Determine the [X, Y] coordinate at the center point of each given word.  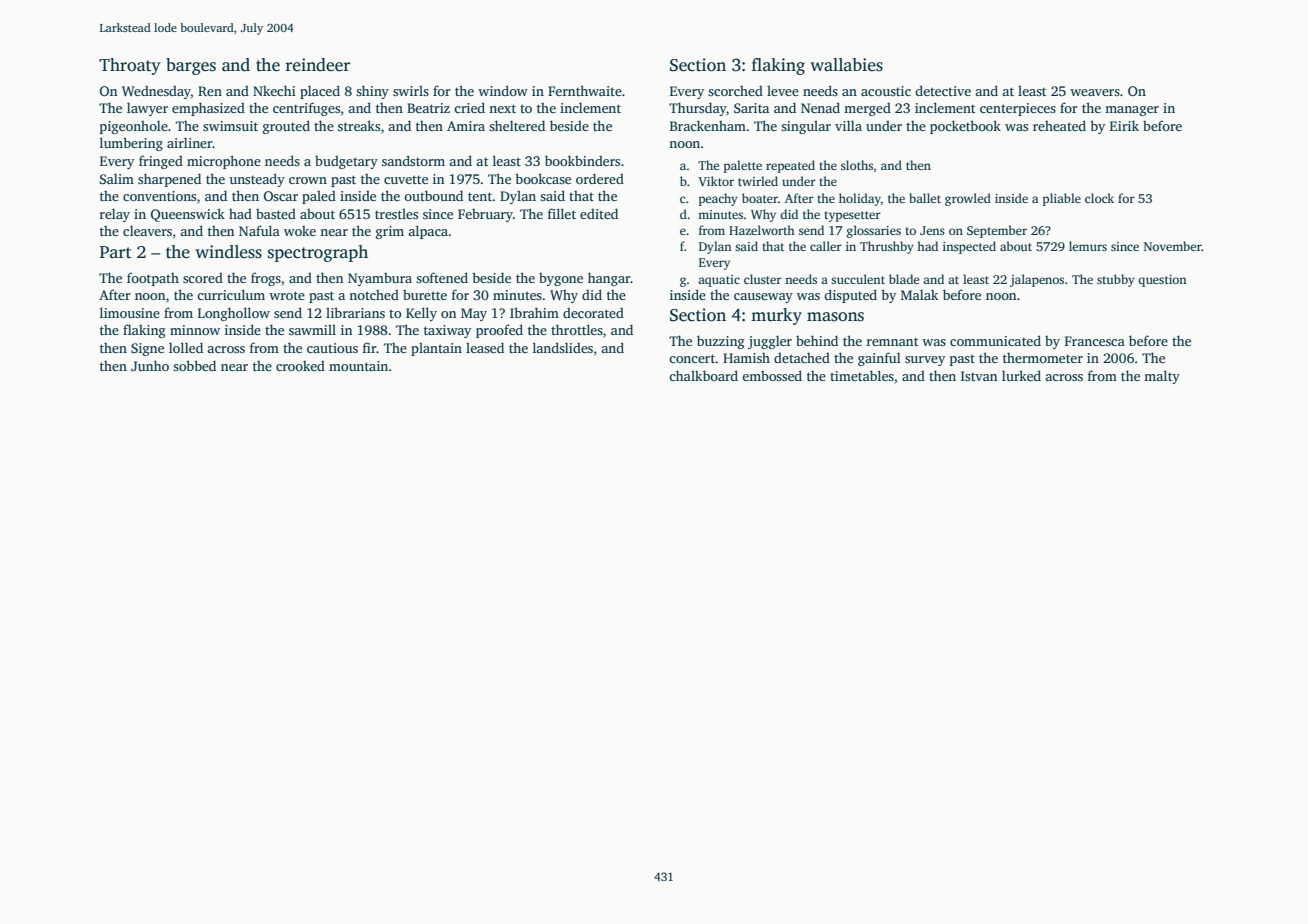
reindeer [317, 65]
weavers [1095, 92]
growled [968, 199]
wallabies [846, 65]
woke [300, 230]
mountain [358, 366]
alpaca [428, 232]
